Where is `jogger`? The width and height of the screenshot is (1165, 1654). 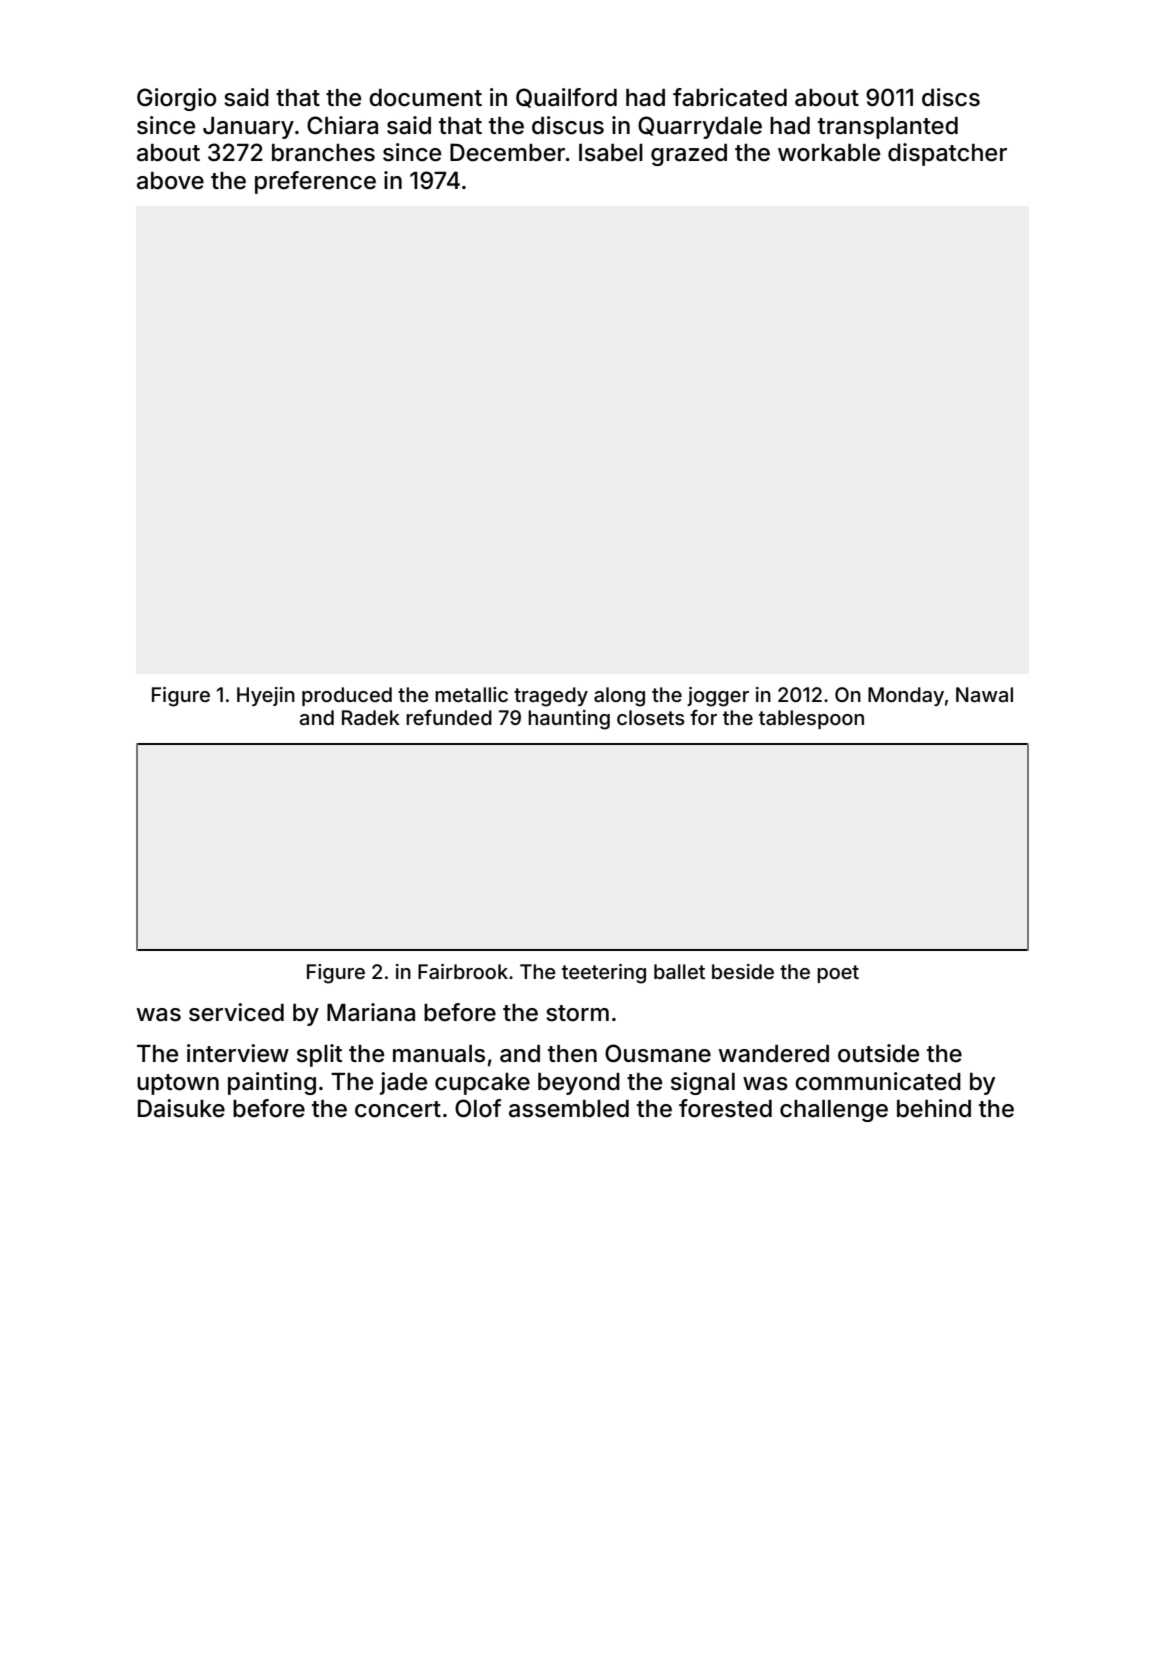
jogger is located at coordinates (718, 697).
